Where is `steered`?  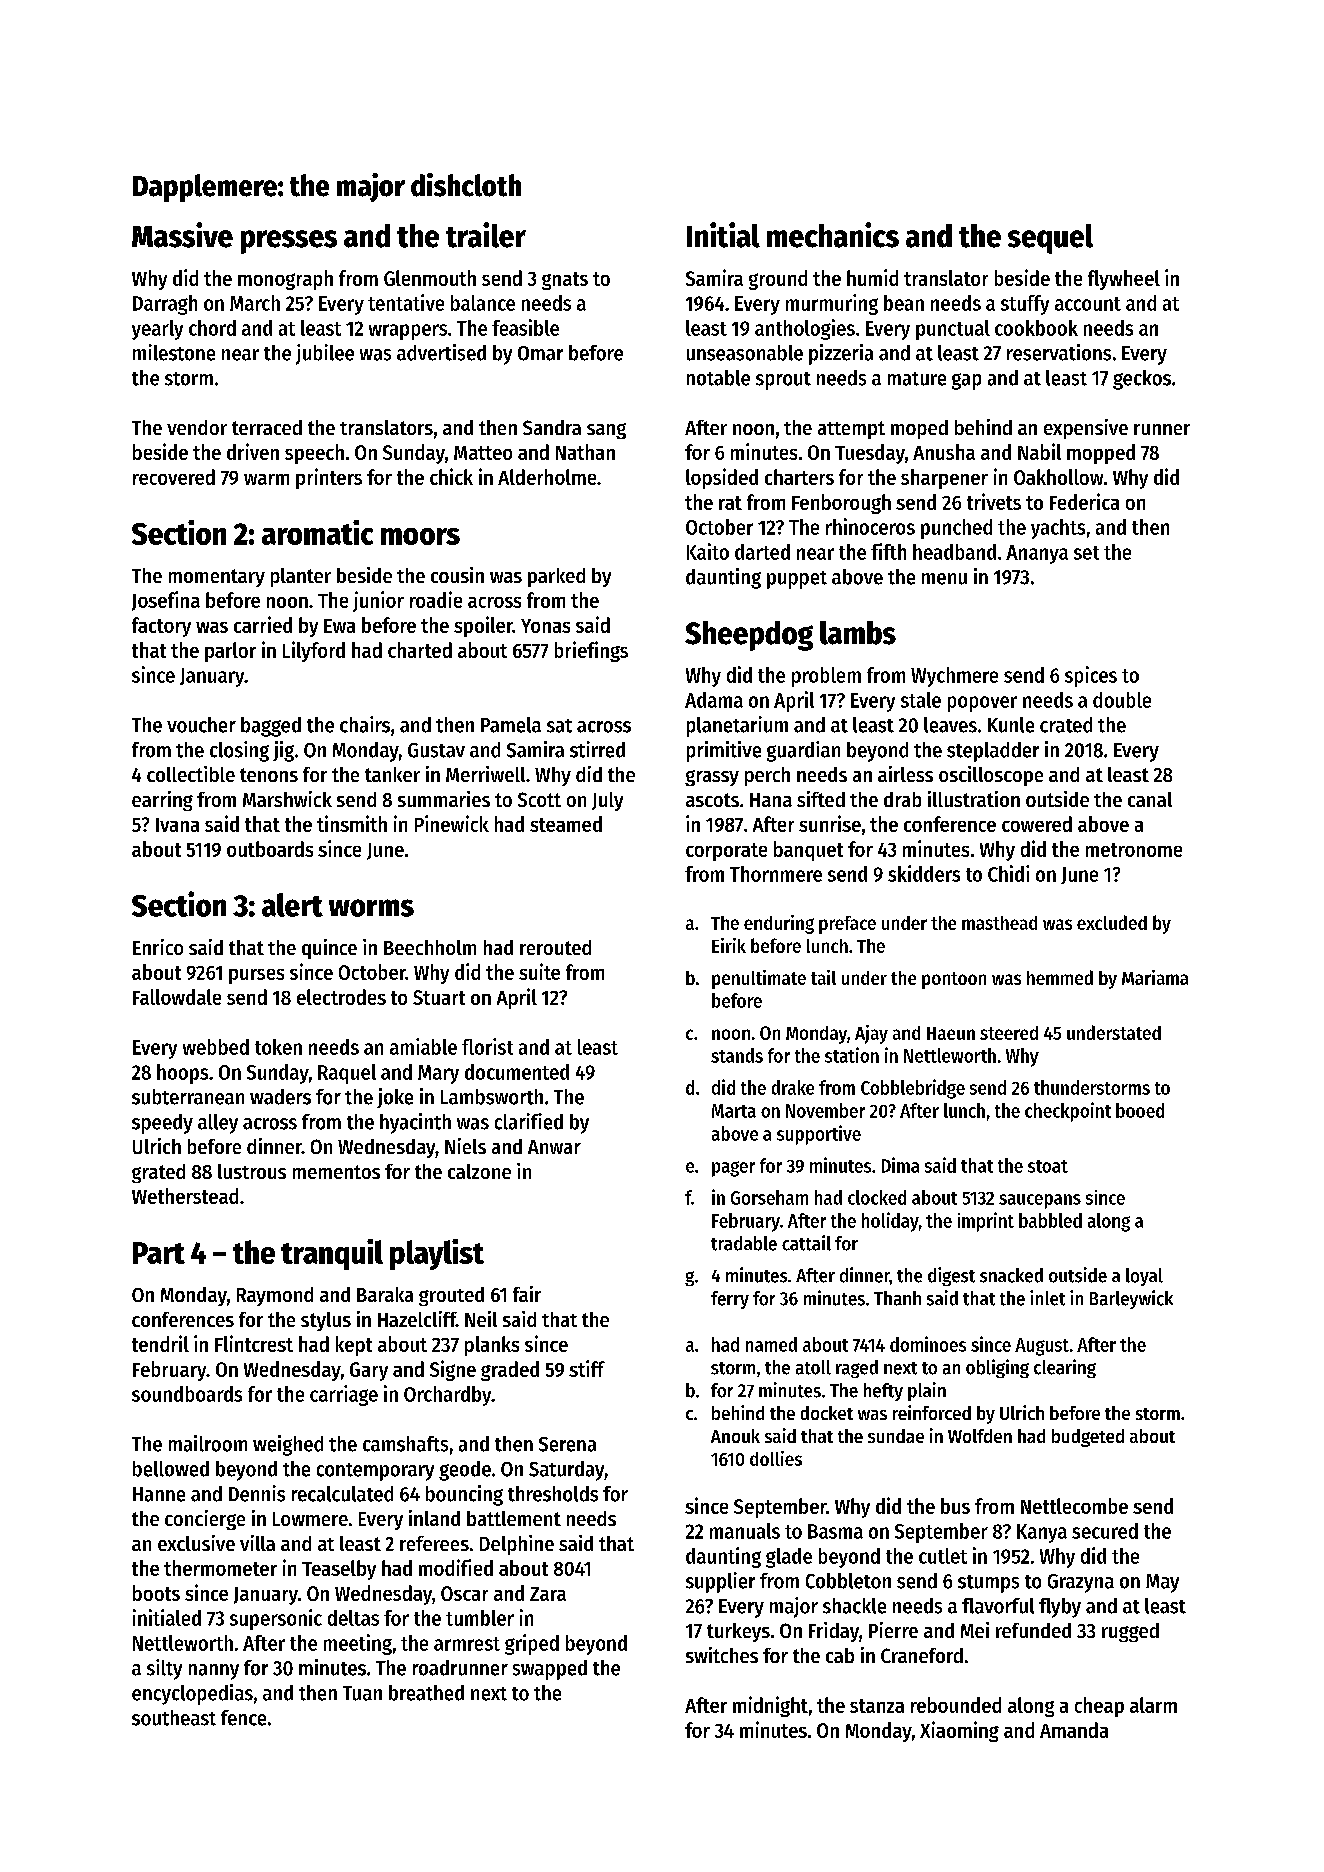
steered is located at coordinates (1009, 1033).
